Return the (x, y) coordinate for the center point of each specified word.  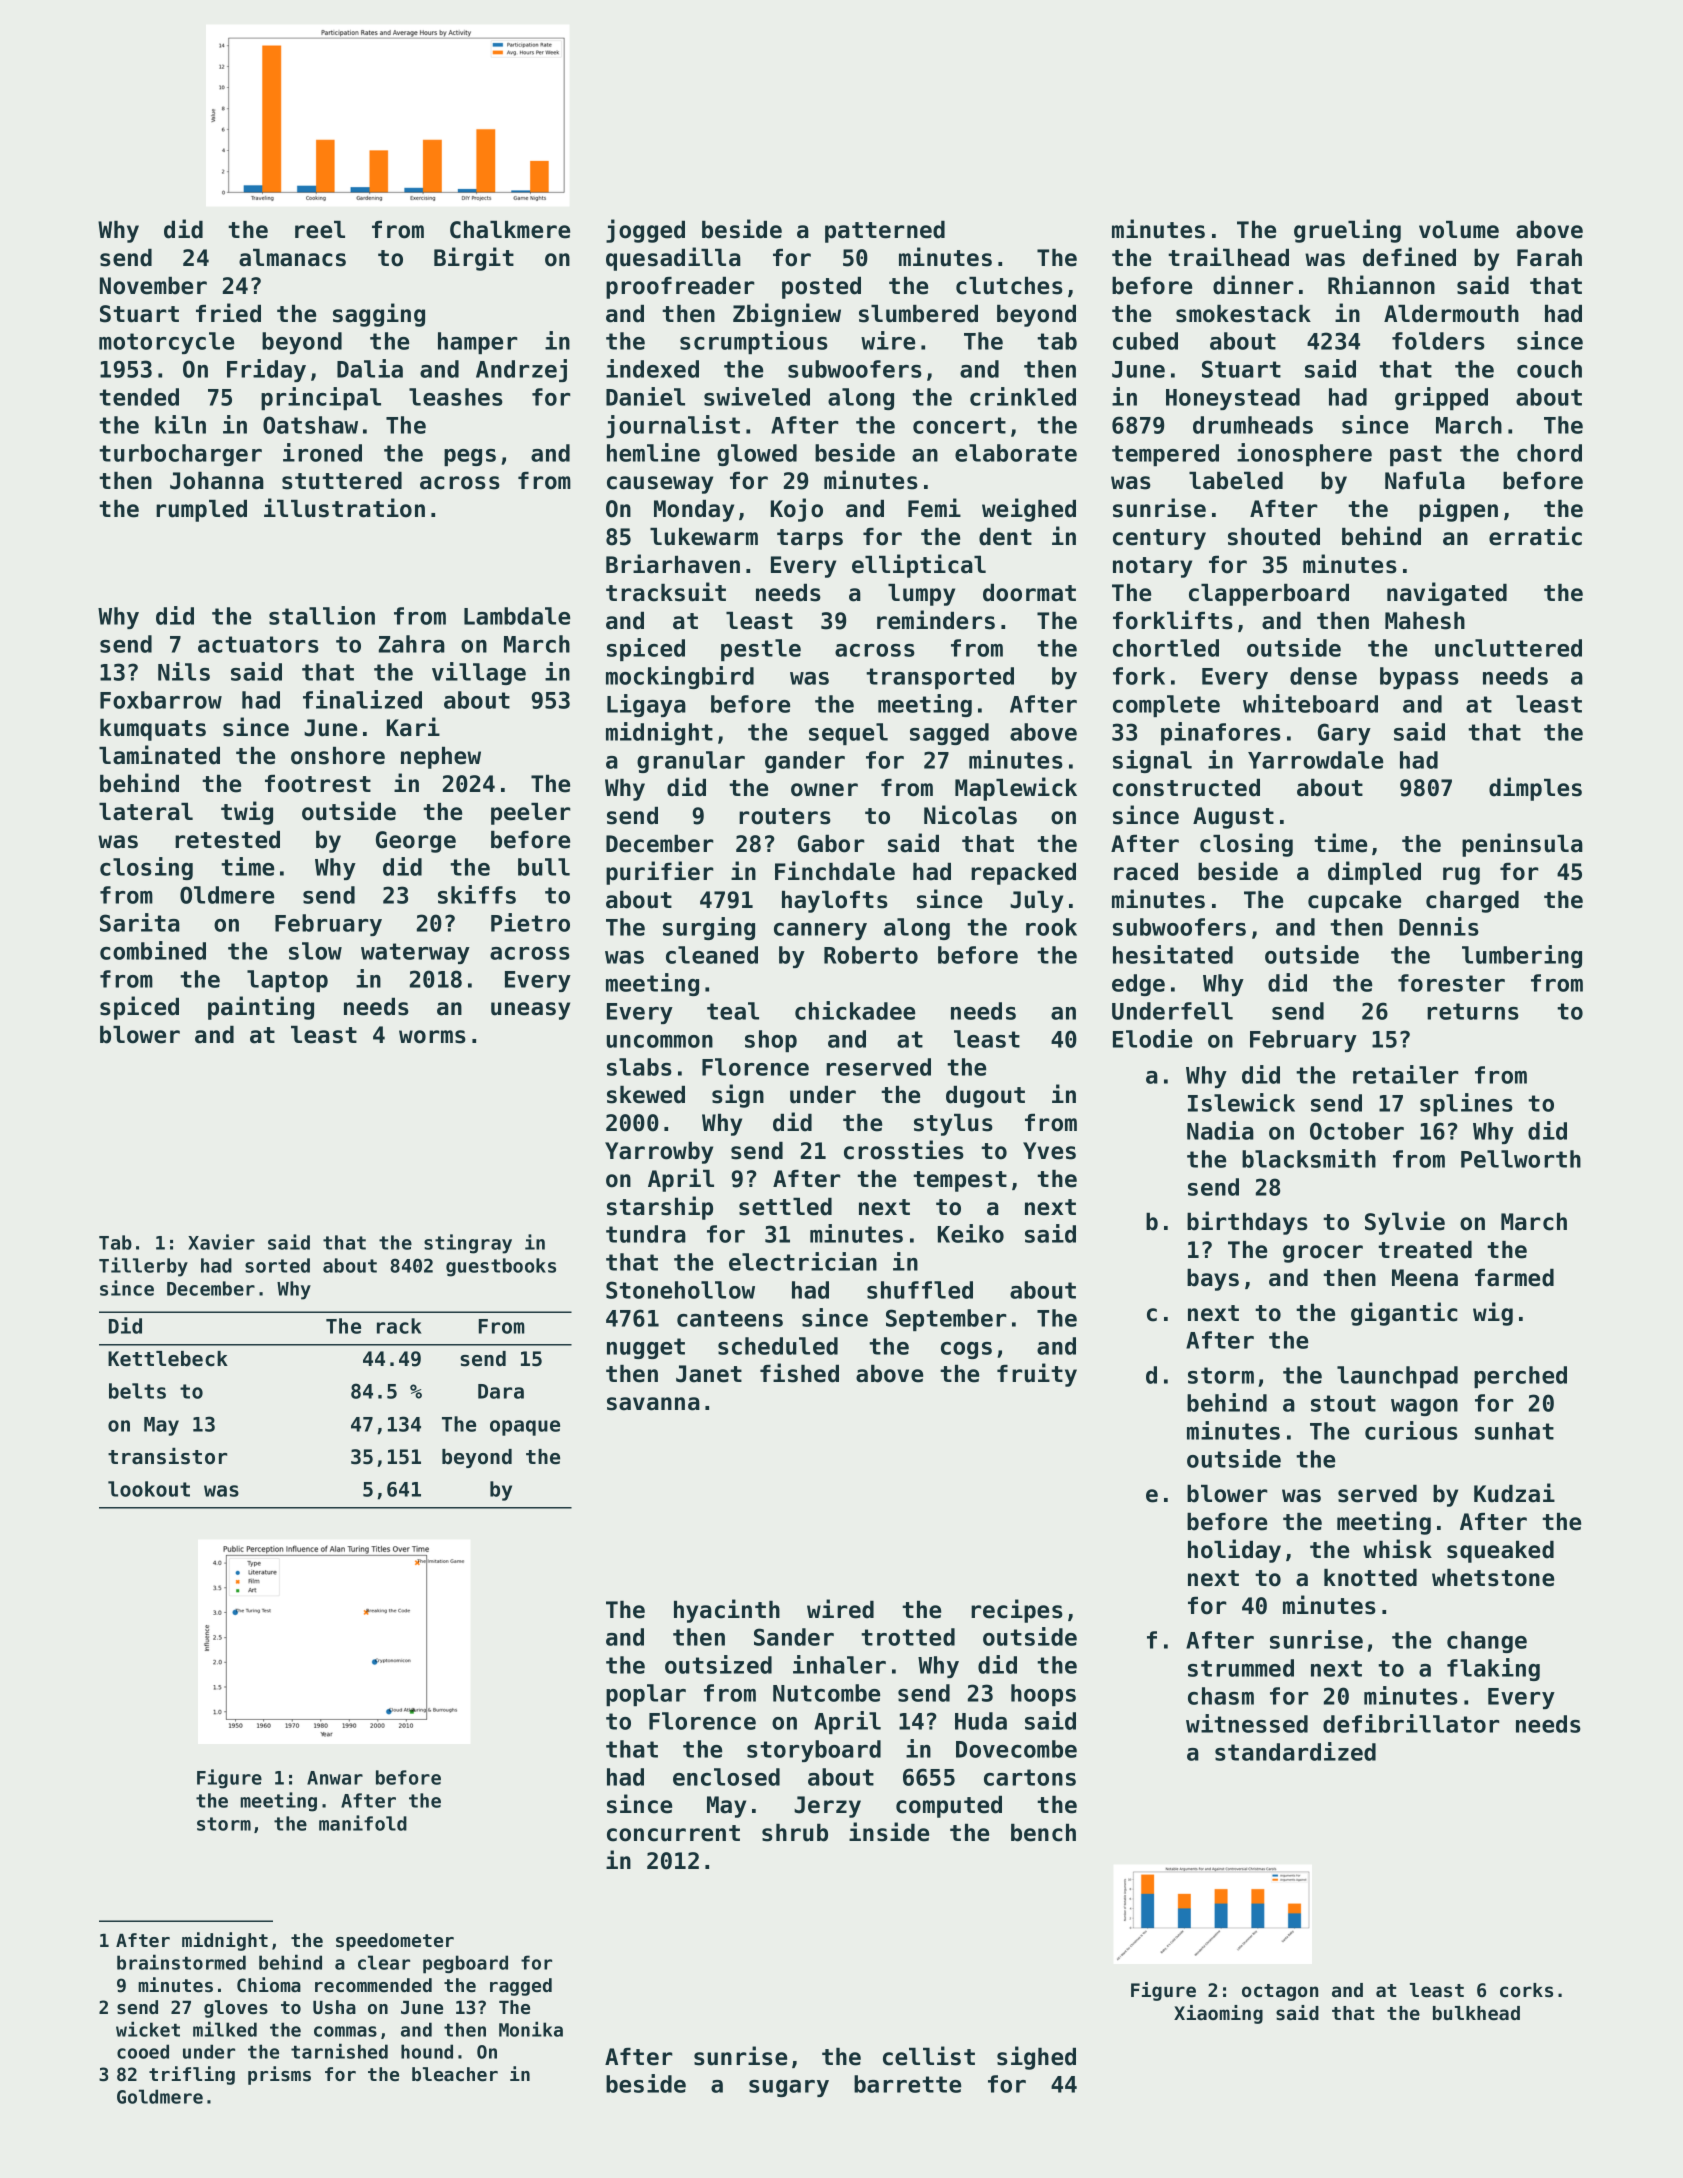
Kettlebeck (168, 1359)
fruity (1037, 1375)
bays (1213, 1280)
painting (261, 1008)
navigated (1447, 594)
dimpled (1374, 873)
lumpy (921, 595)
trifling (192, 2075)
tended (139, 397)
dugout (985, 1097)
